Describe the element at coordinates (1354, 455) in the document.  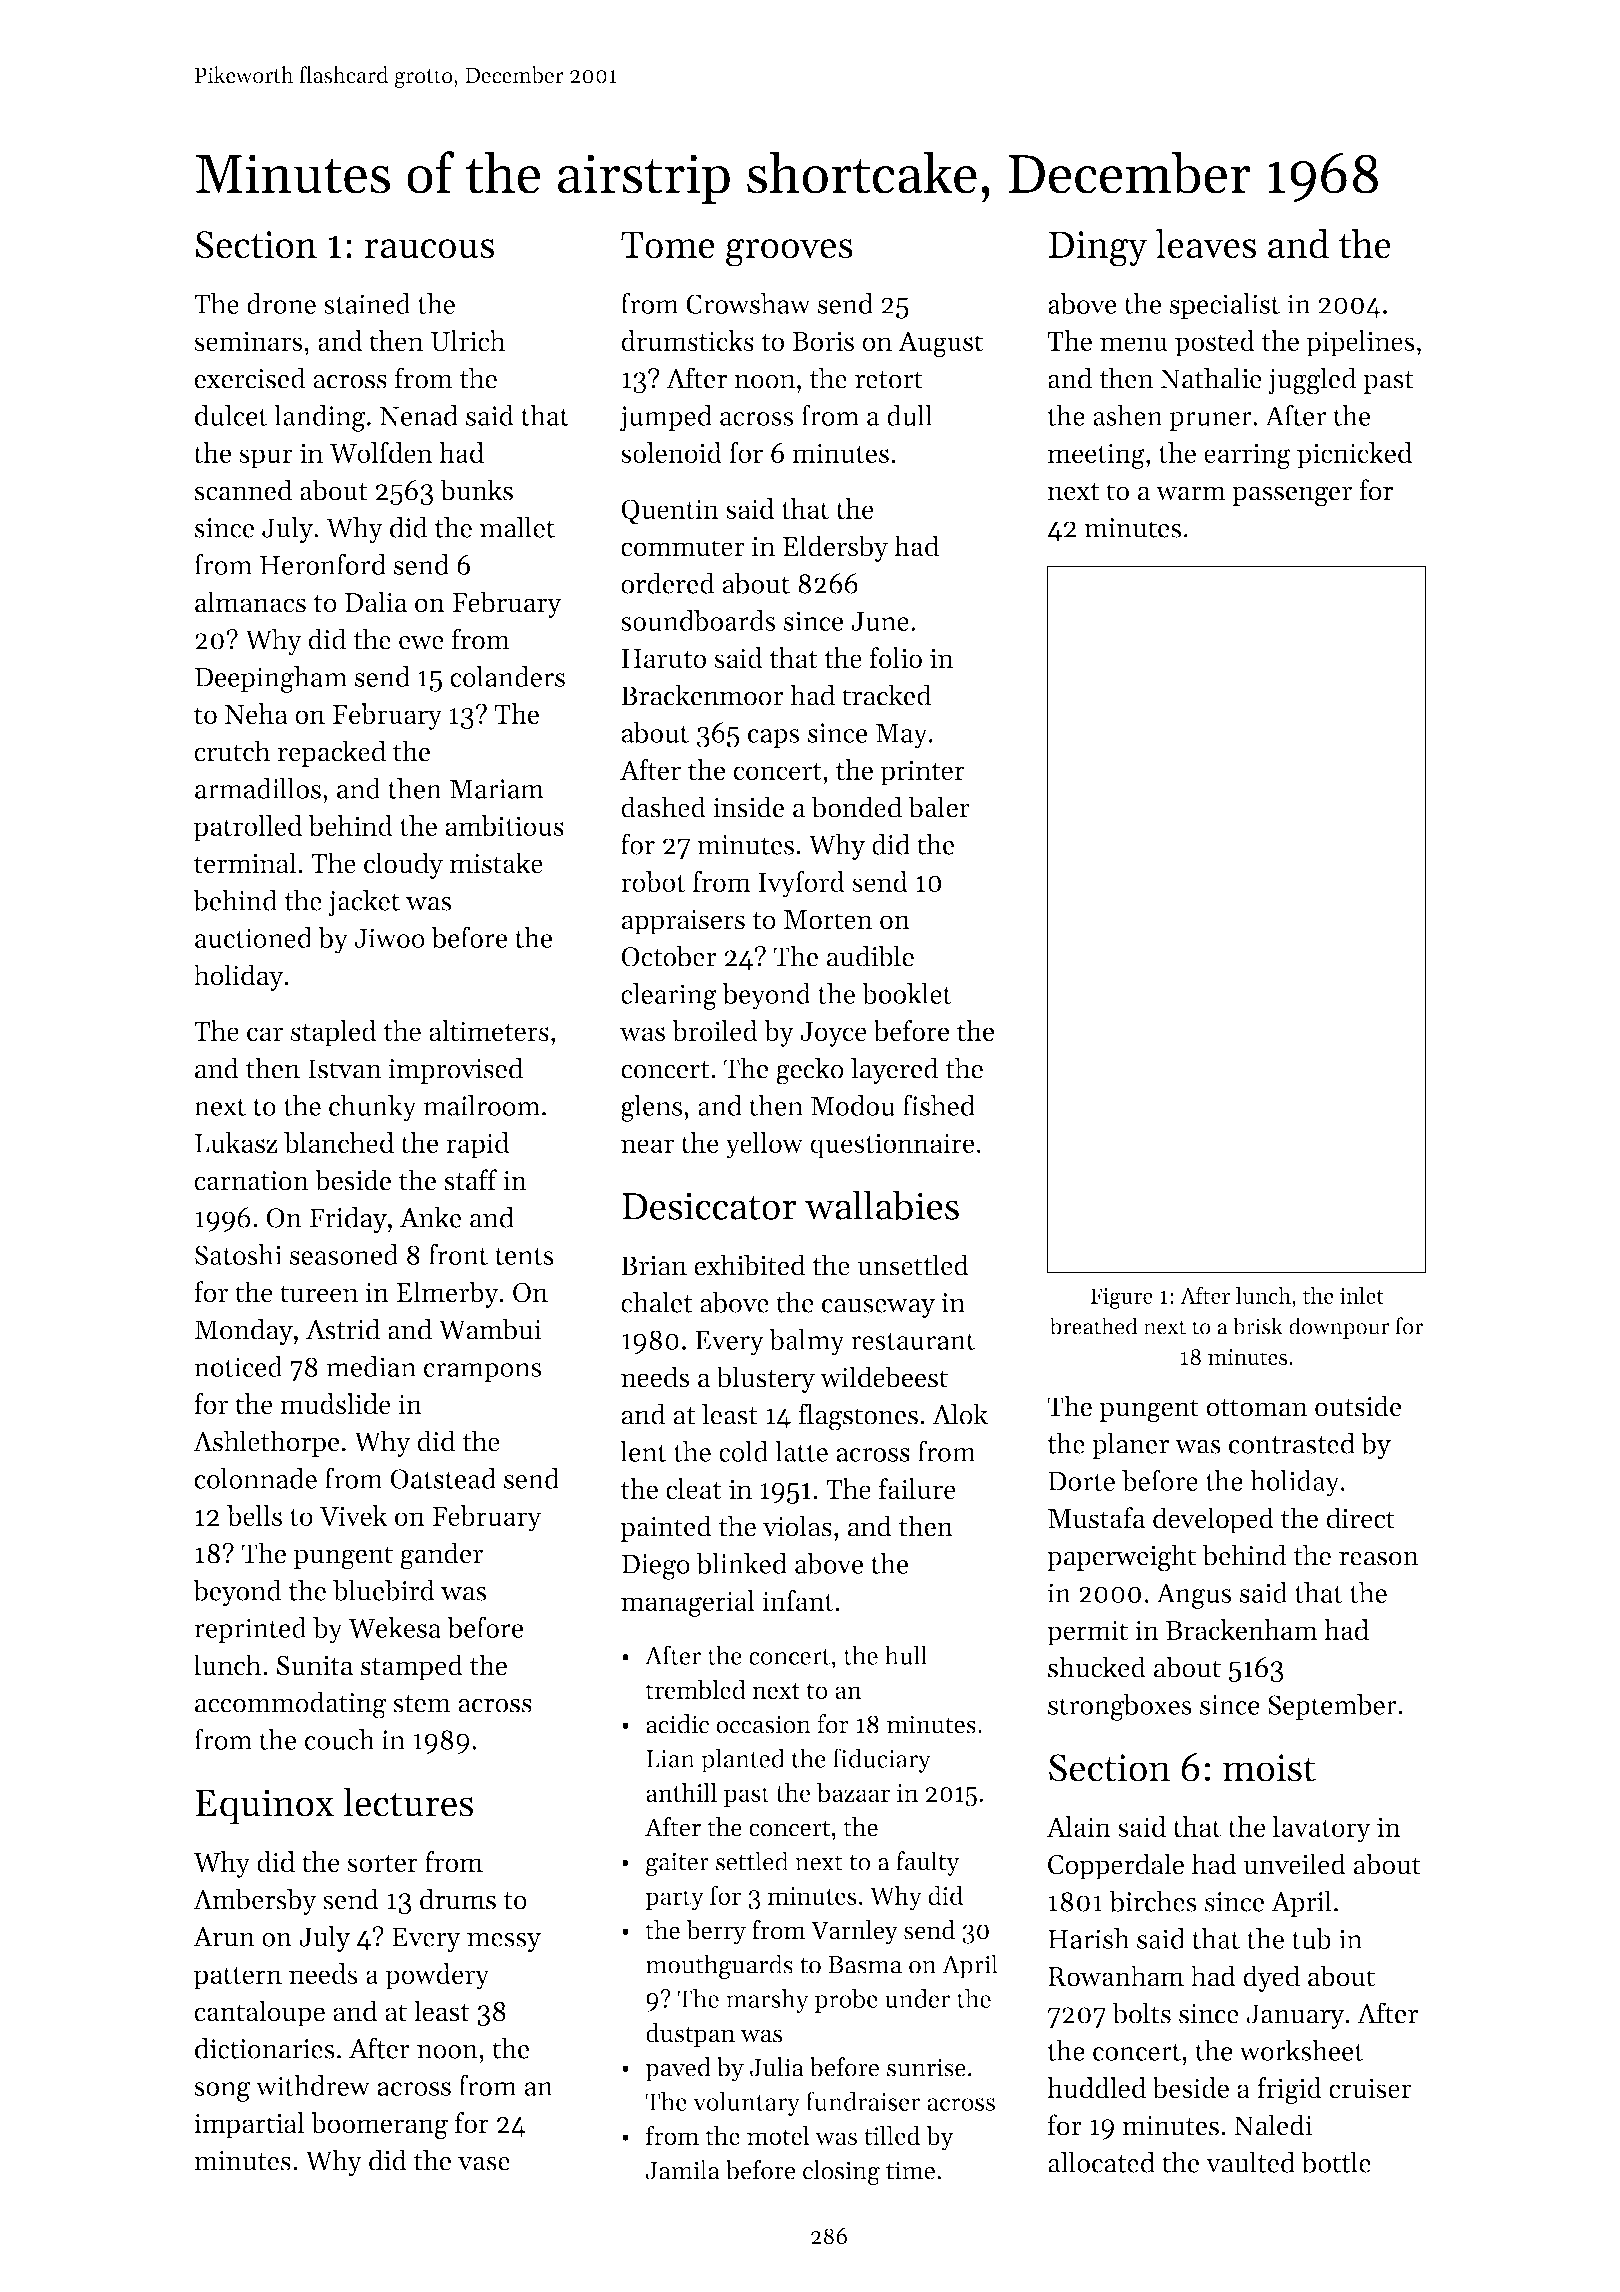
I see `picnicked` at that location.
